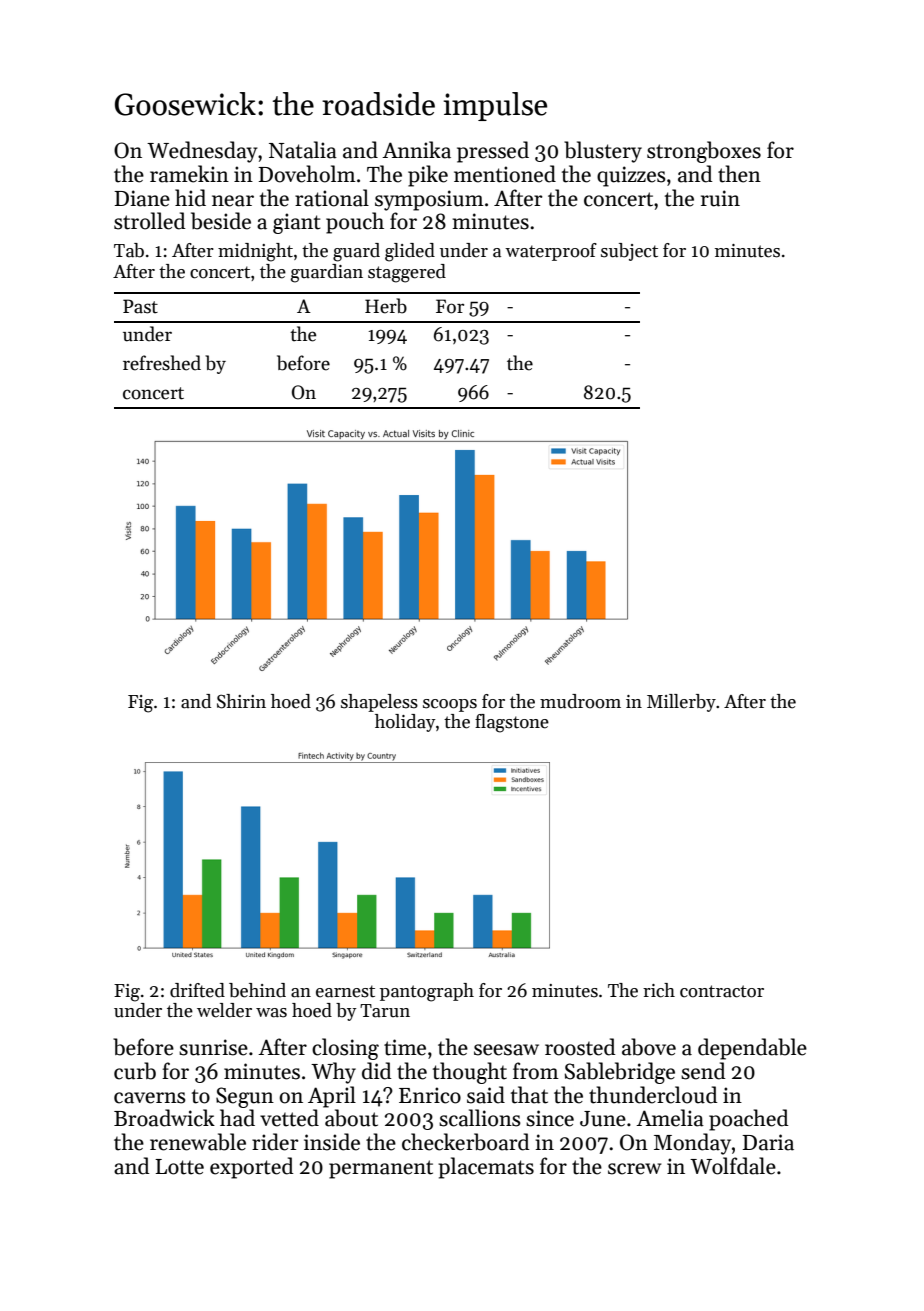 The width and height of the image is (924, 1311). Describe the element at coordinates (386, 306) in the image. I see `Herb` at that location.
